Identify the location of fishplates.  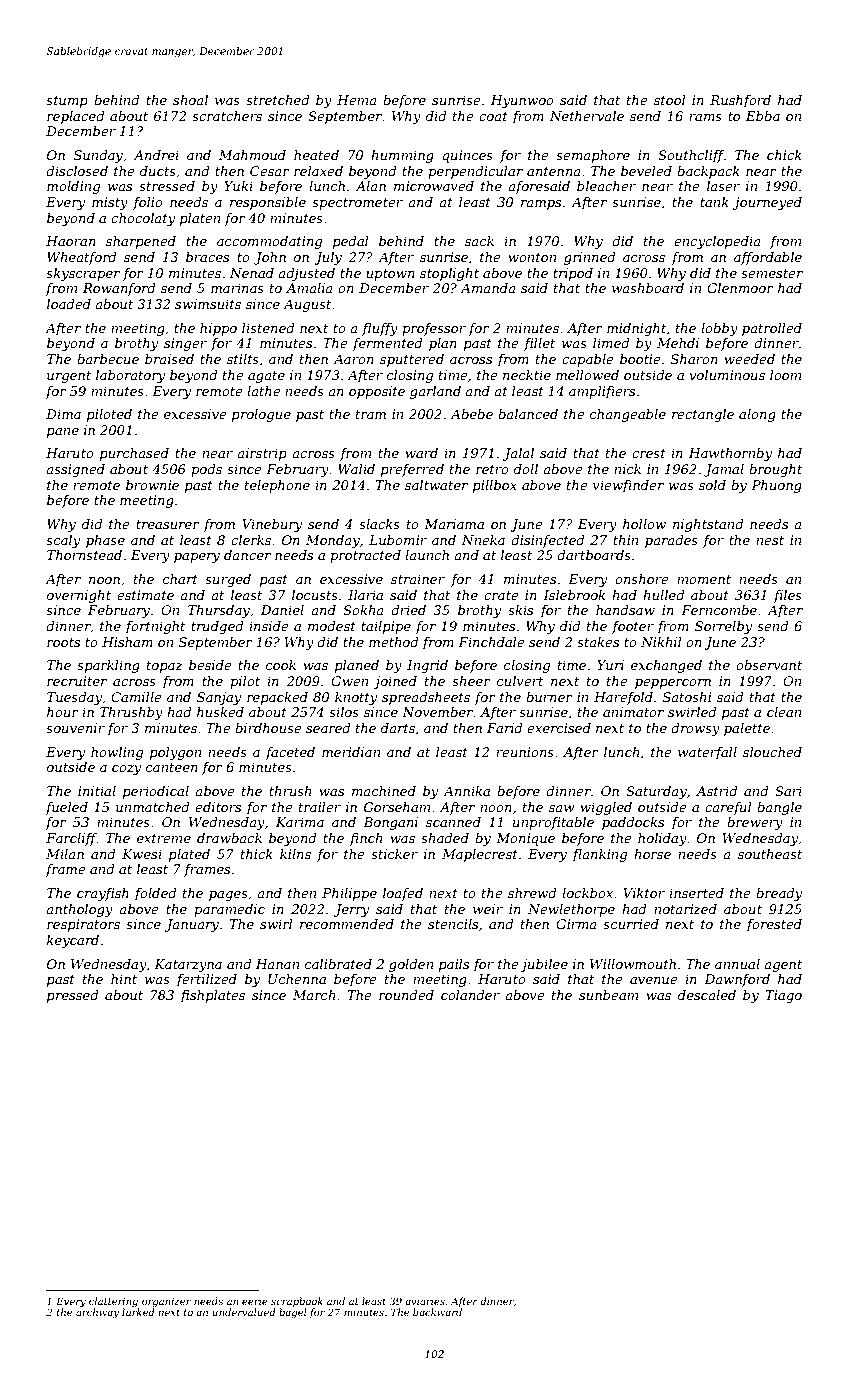
(212, 996).
